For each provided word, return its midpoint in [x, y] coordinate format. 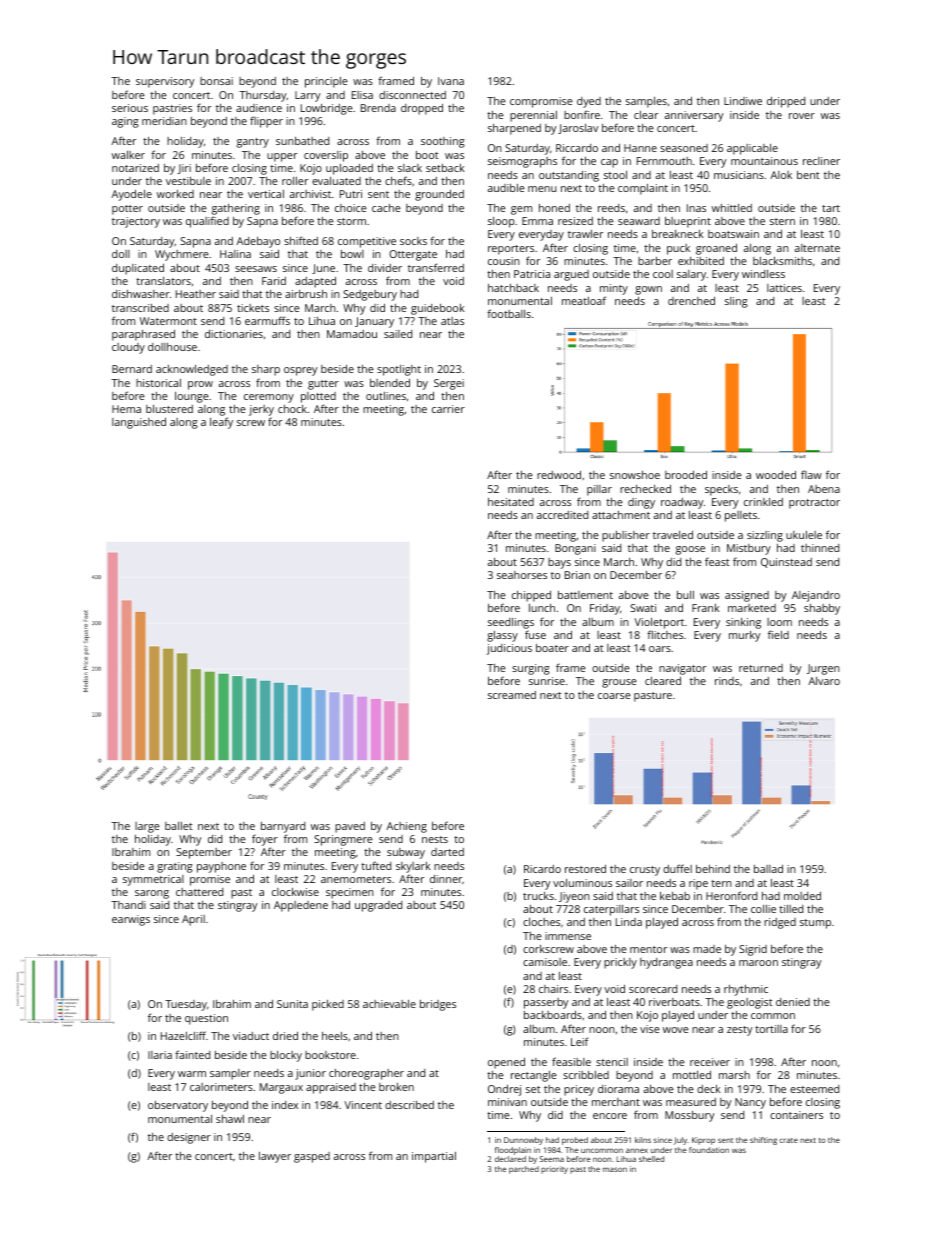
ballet [179, 826]
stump [815, 924]
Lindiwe [743, 101]
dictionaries [234, 334]
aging [125, 122]
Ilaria [160, 1055]
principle [326, 82]
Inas [696, 208]
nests [435, 839]
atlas [452, 321]
